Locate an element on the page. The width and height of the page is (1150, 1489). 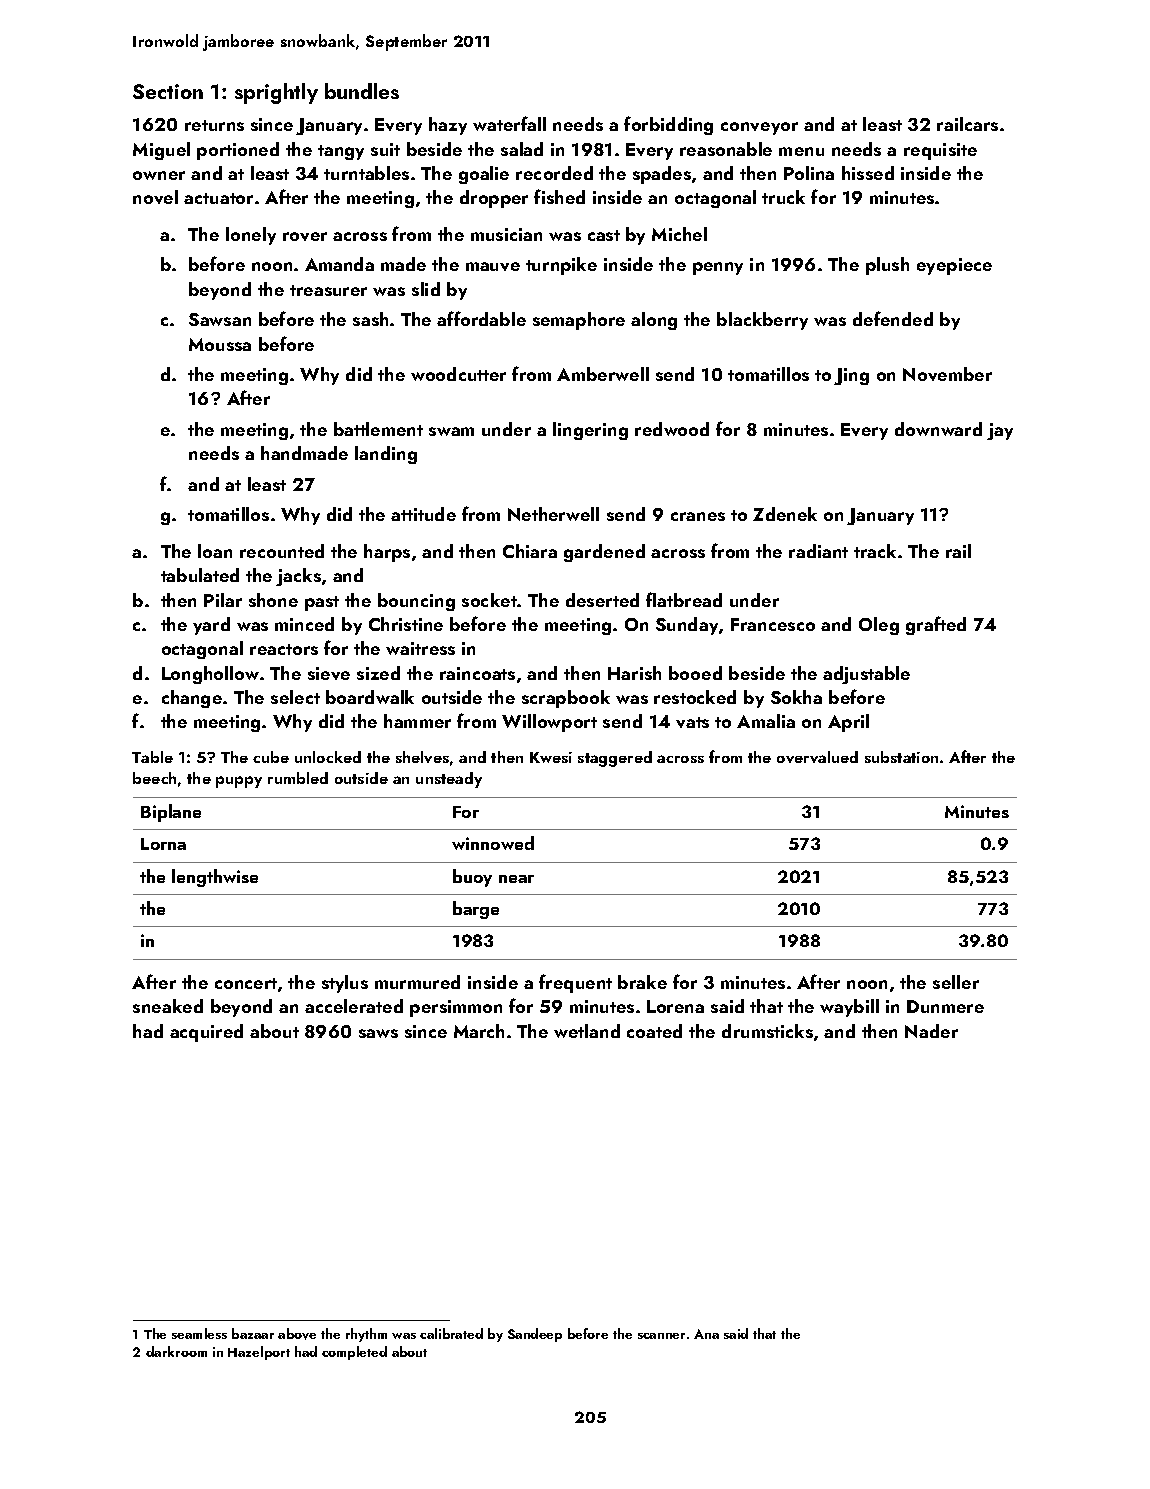
change is located at coordinates (192, 699).
